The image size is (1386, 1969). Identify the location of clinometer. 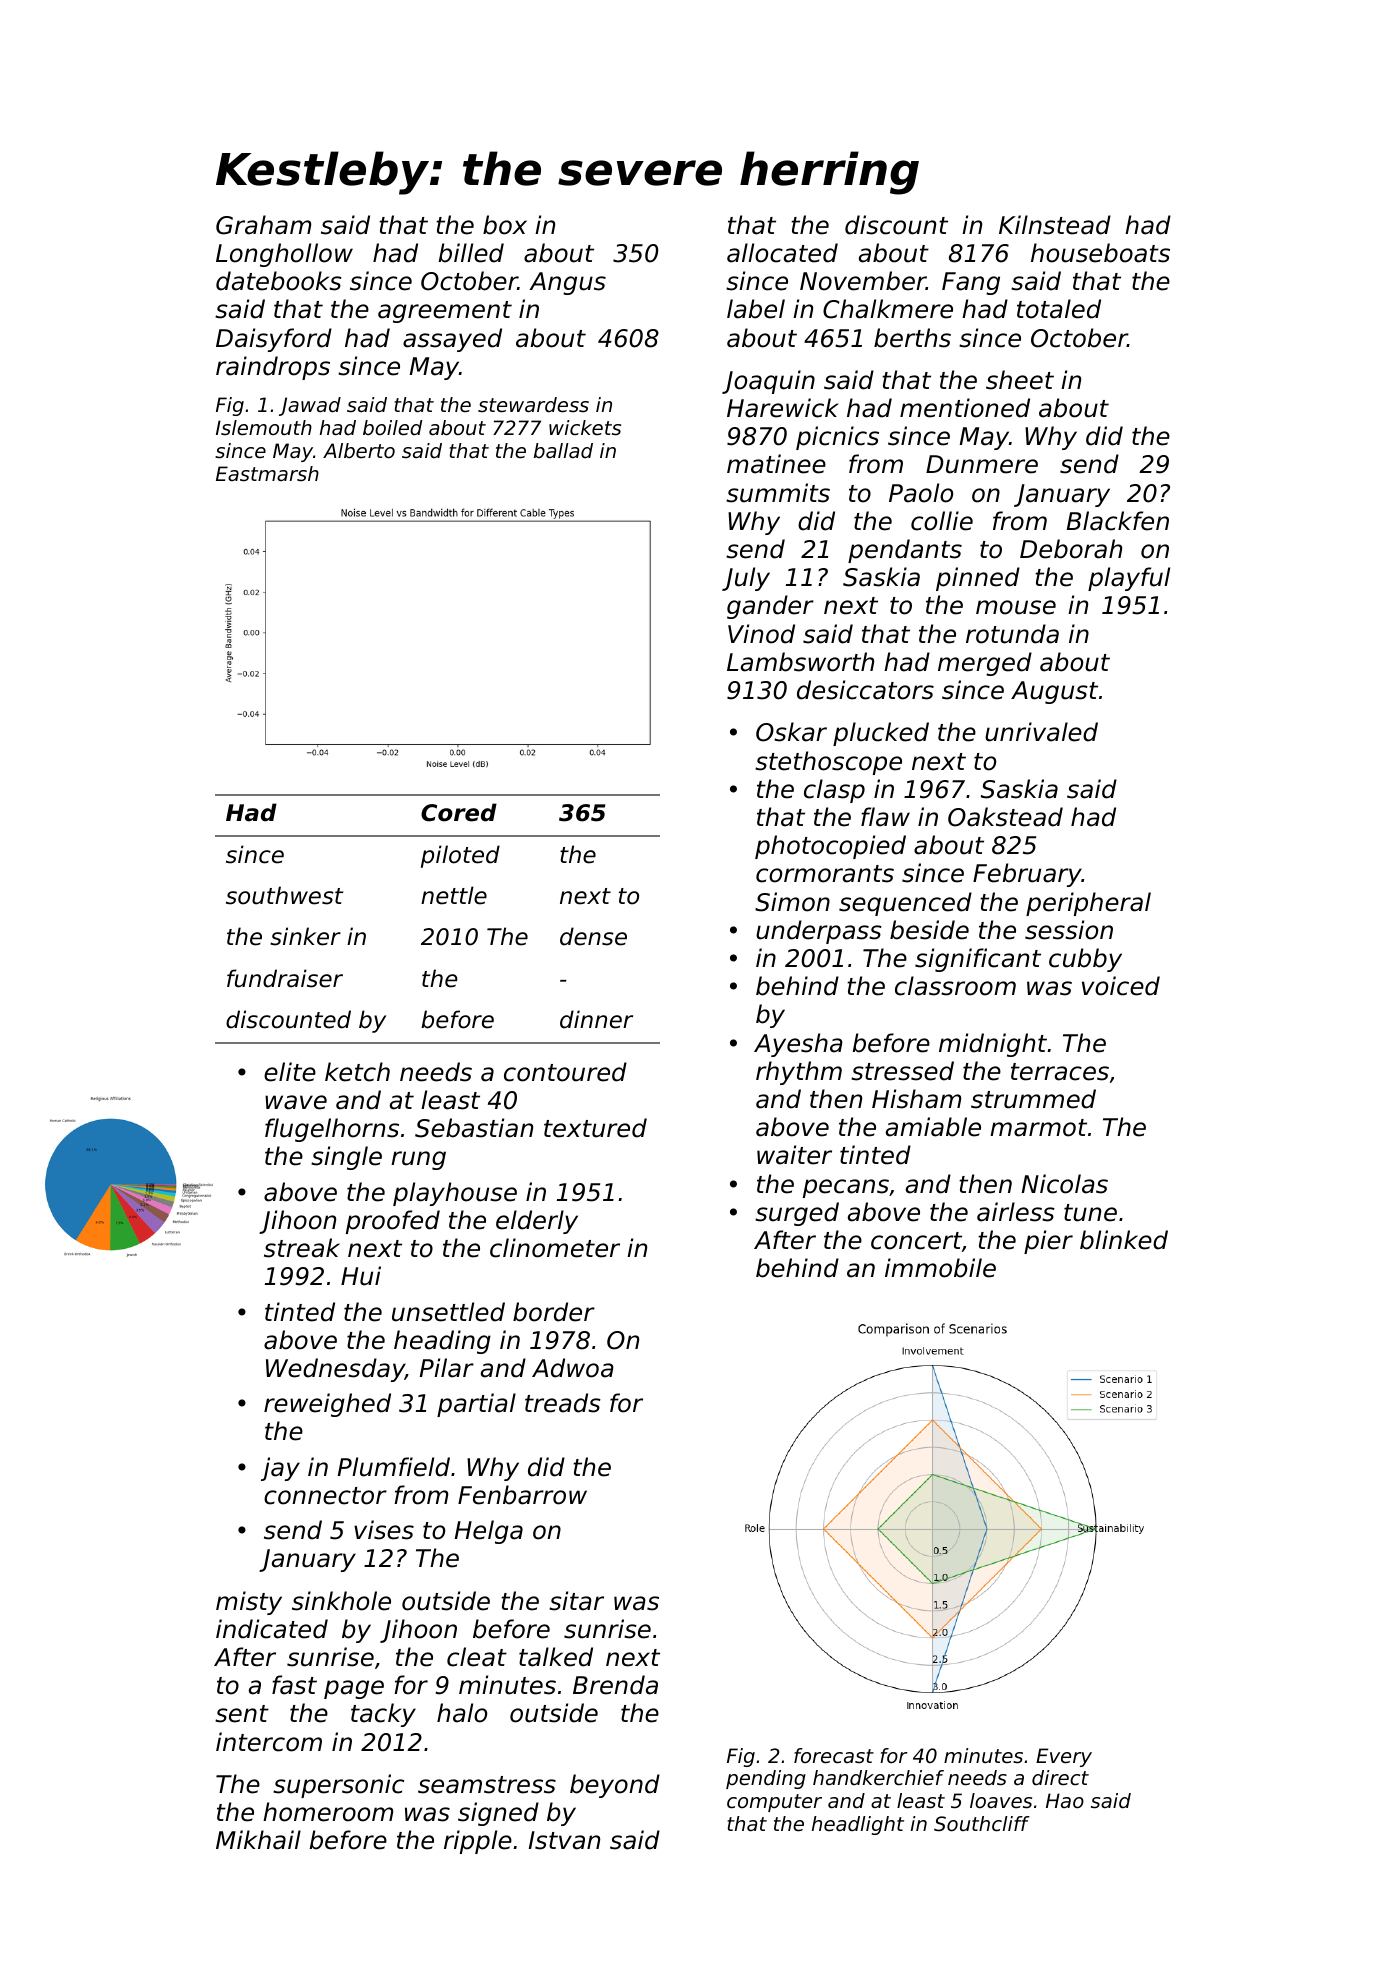
(555, 1248).
